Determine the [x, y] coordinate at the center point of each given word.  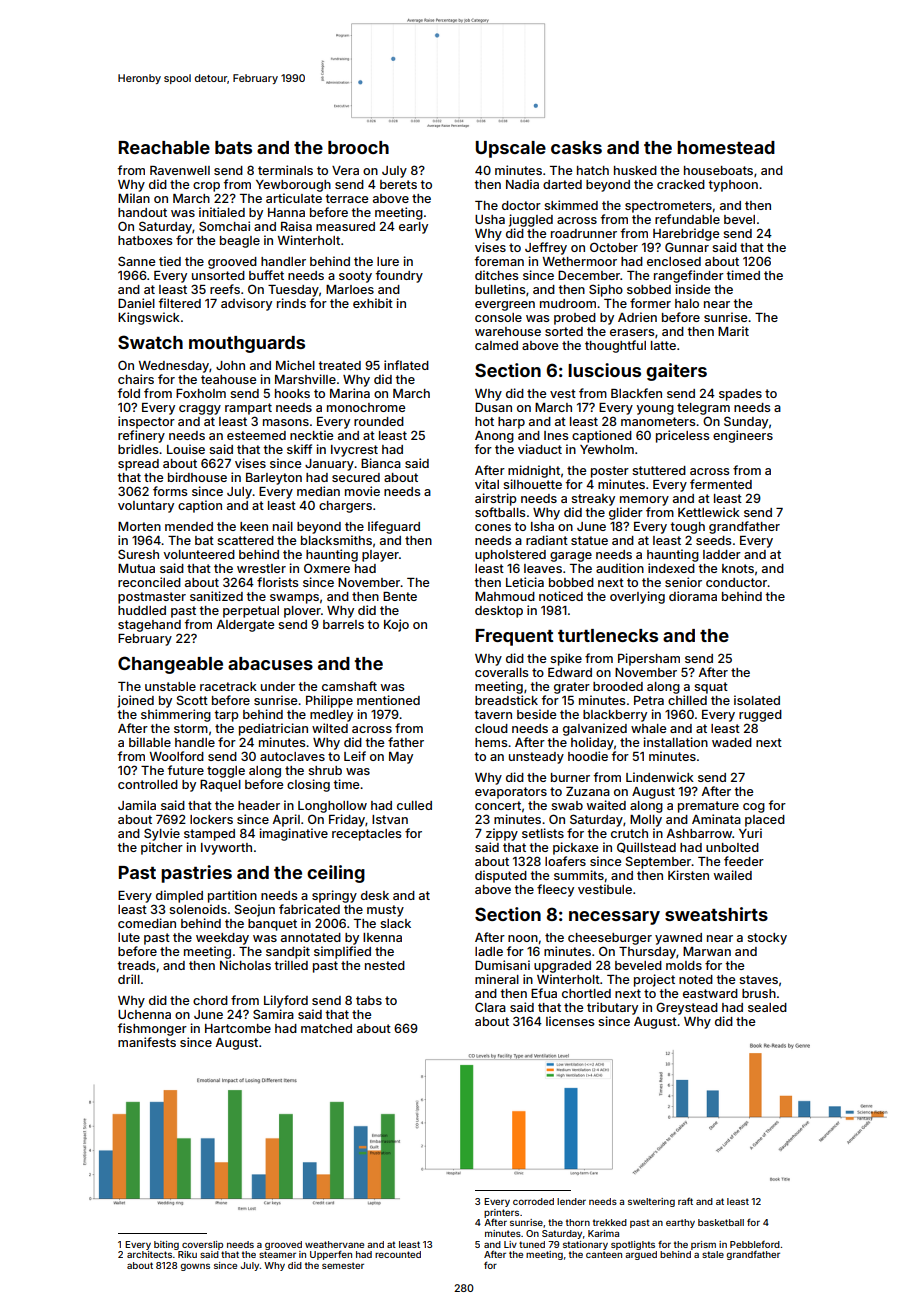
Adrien [637, 317]
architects [149, 1254]
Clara [490, 1007]
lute [129, 937]
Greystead [687, 1008]
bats [233, 147]
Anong [494, 437]
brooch [358, 147]
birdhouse [197, 477]
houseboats [718, 170]
